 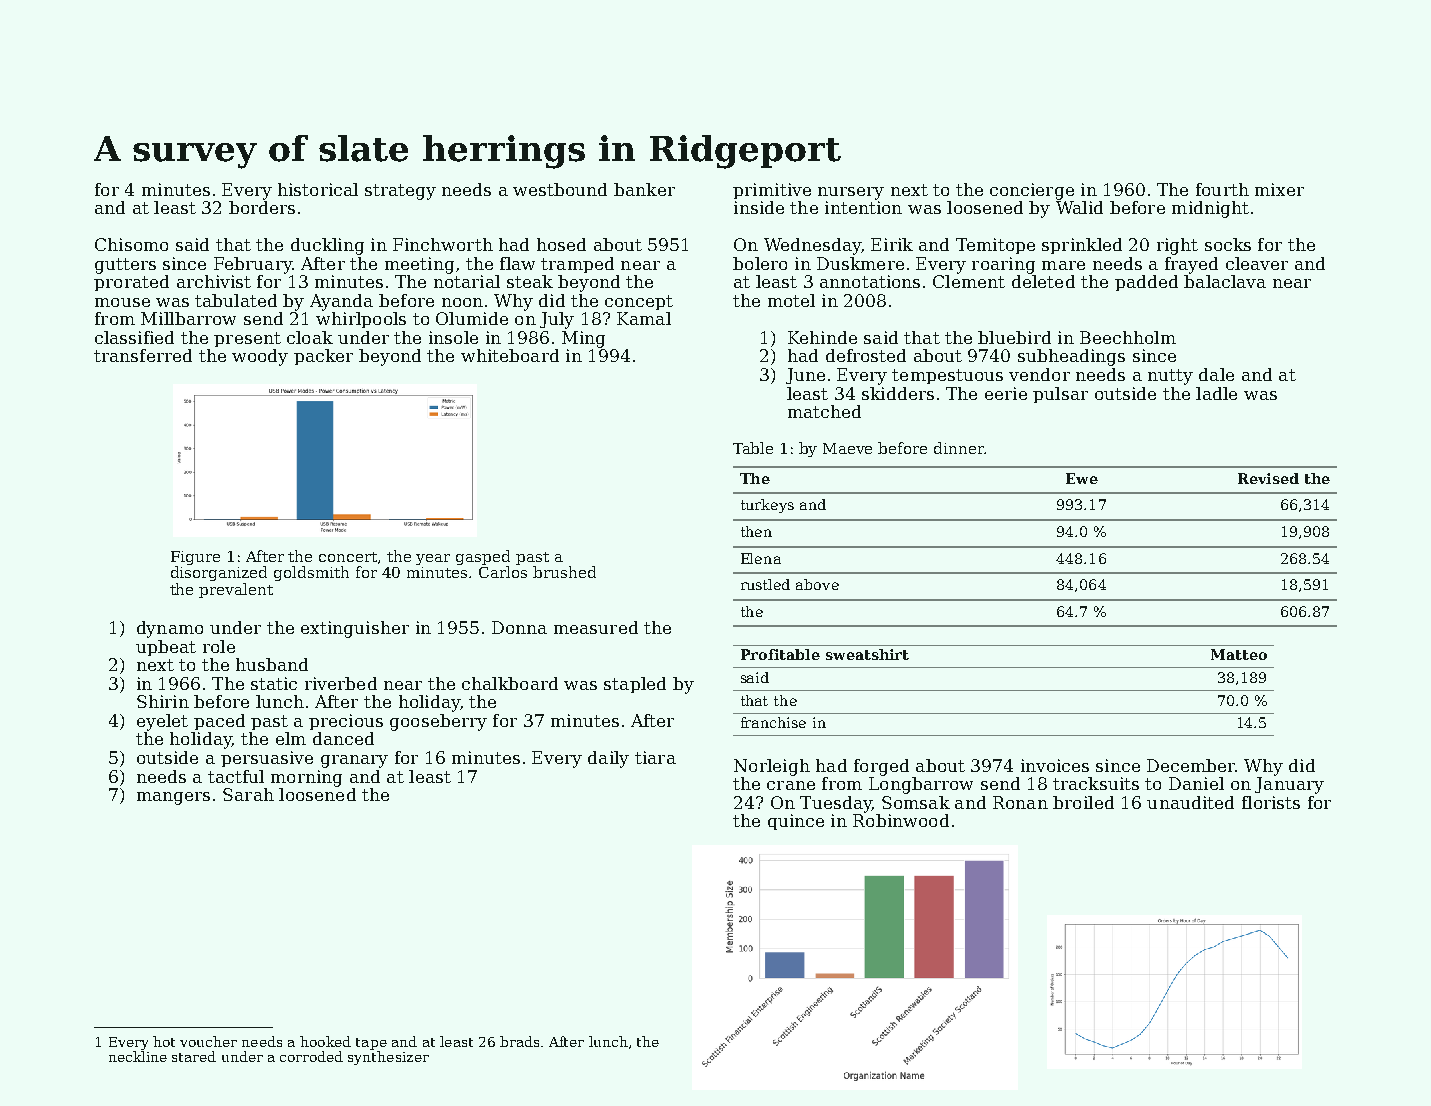 I want to click on quince, so click(x=796, y=822).
